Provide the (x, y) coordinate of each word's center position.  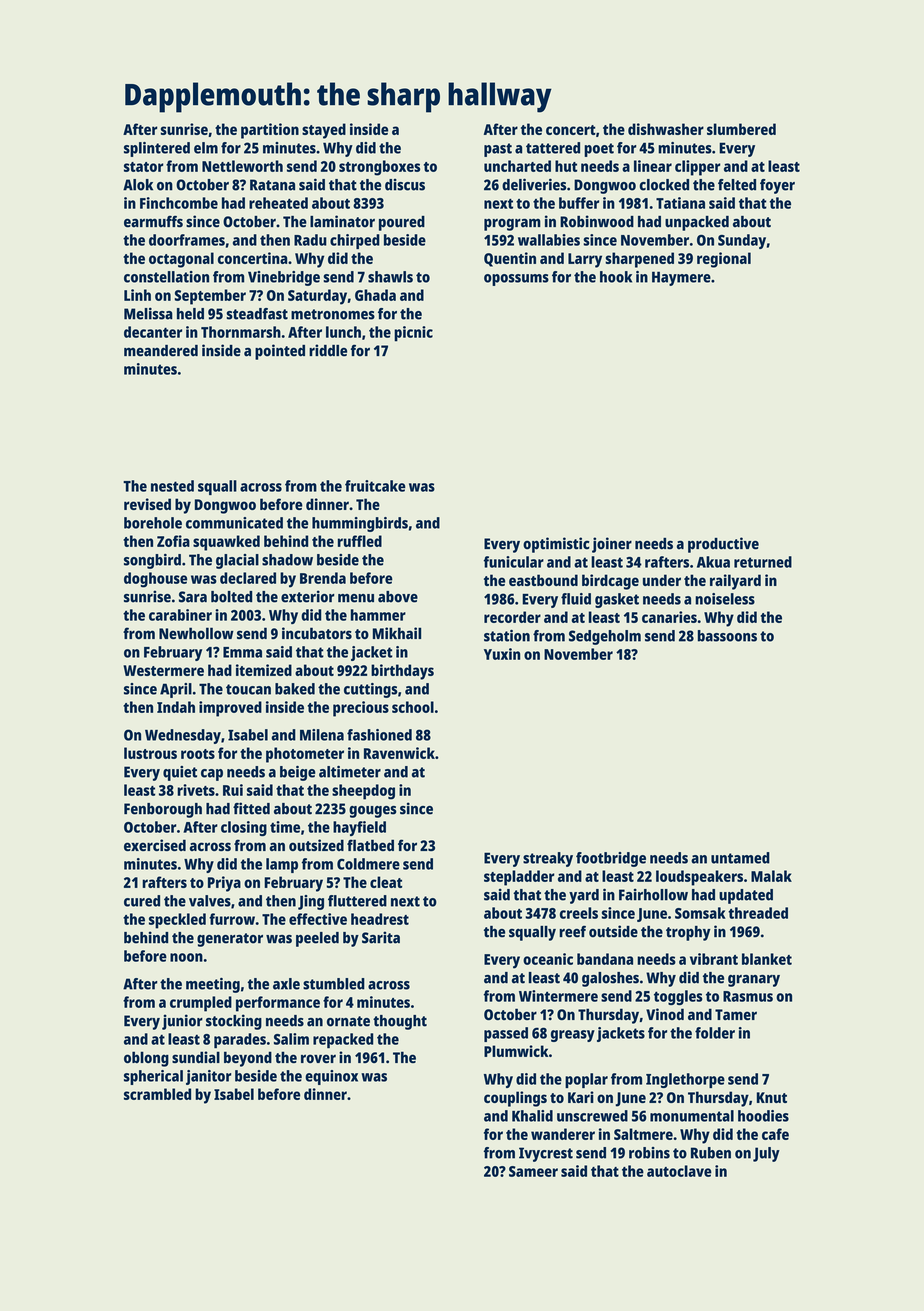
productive (723, 545)
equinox (331, 1077)
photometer (305, 755)
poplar (586, 1080)
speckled (177, 921)
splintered (157, 149)
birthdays (402, 672)
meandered (161, 351)
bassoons (727, 636)
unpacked (697, 223)
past (498, 150)
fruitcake (375, 486)
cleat (386, 882)
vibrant (714, 959)
